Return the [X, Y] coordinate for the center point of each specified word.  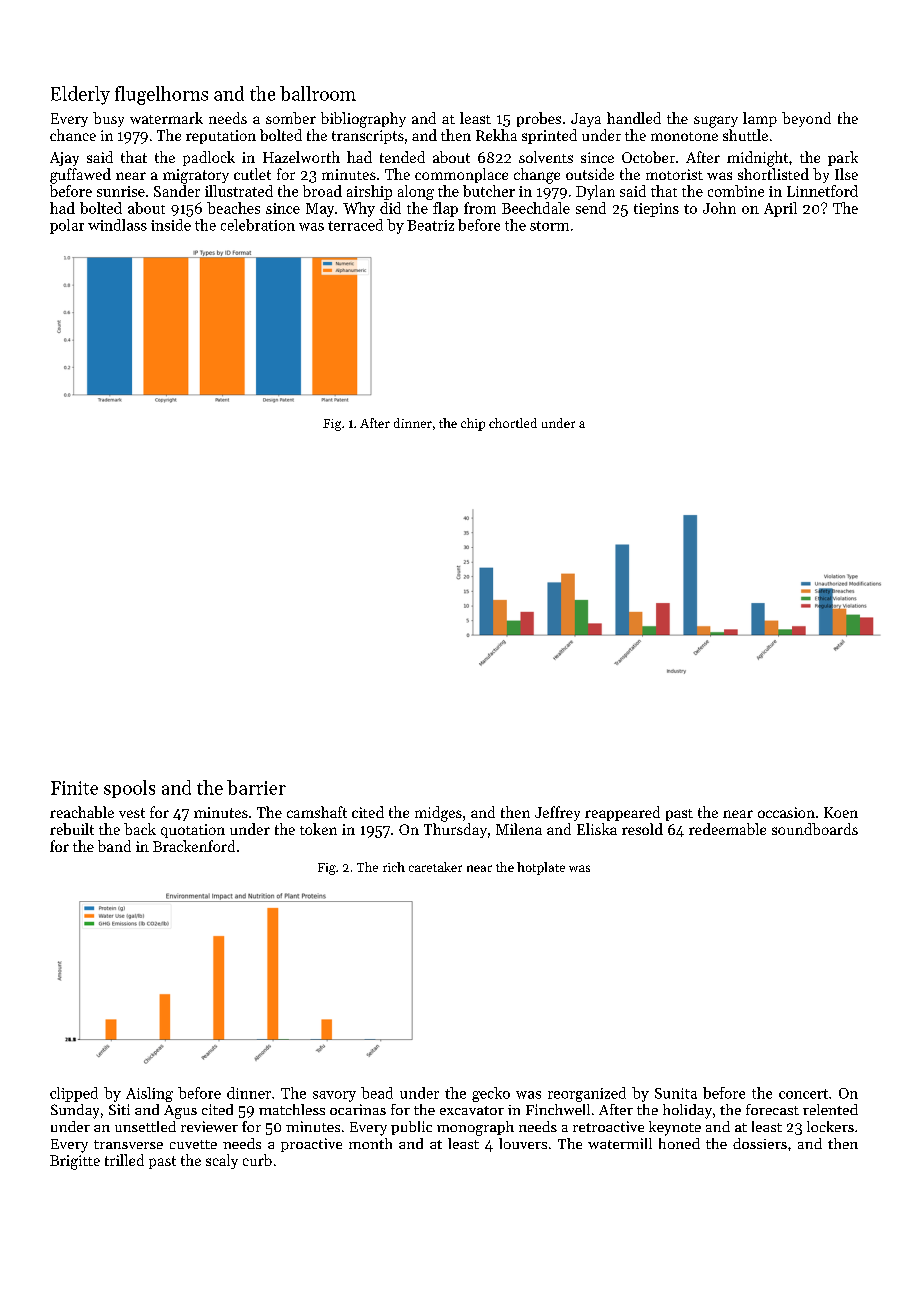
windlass [117, 225]
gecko [491, 1094]
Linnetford [822, 191]
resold [642, 829]
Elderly [80, 95]
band [114, 846]
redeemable [727, 829]
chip [473, 424]
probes [539, 119]
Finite [74, 788]
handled [634, 118]
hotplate [541, 868]
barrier [256, 787]
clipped [74, 1094]
